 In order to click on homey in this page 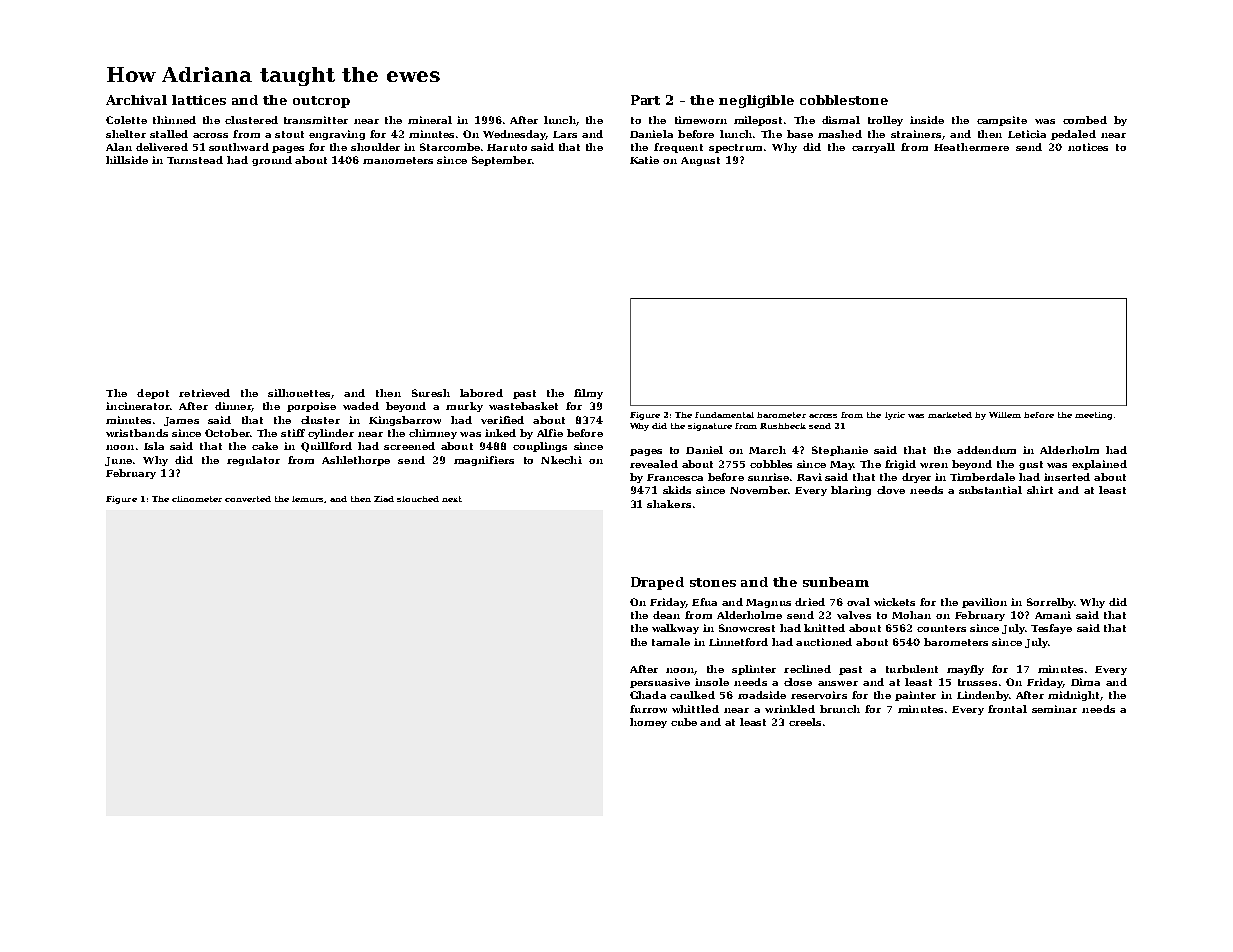, I will do `click(648, 723)`.
